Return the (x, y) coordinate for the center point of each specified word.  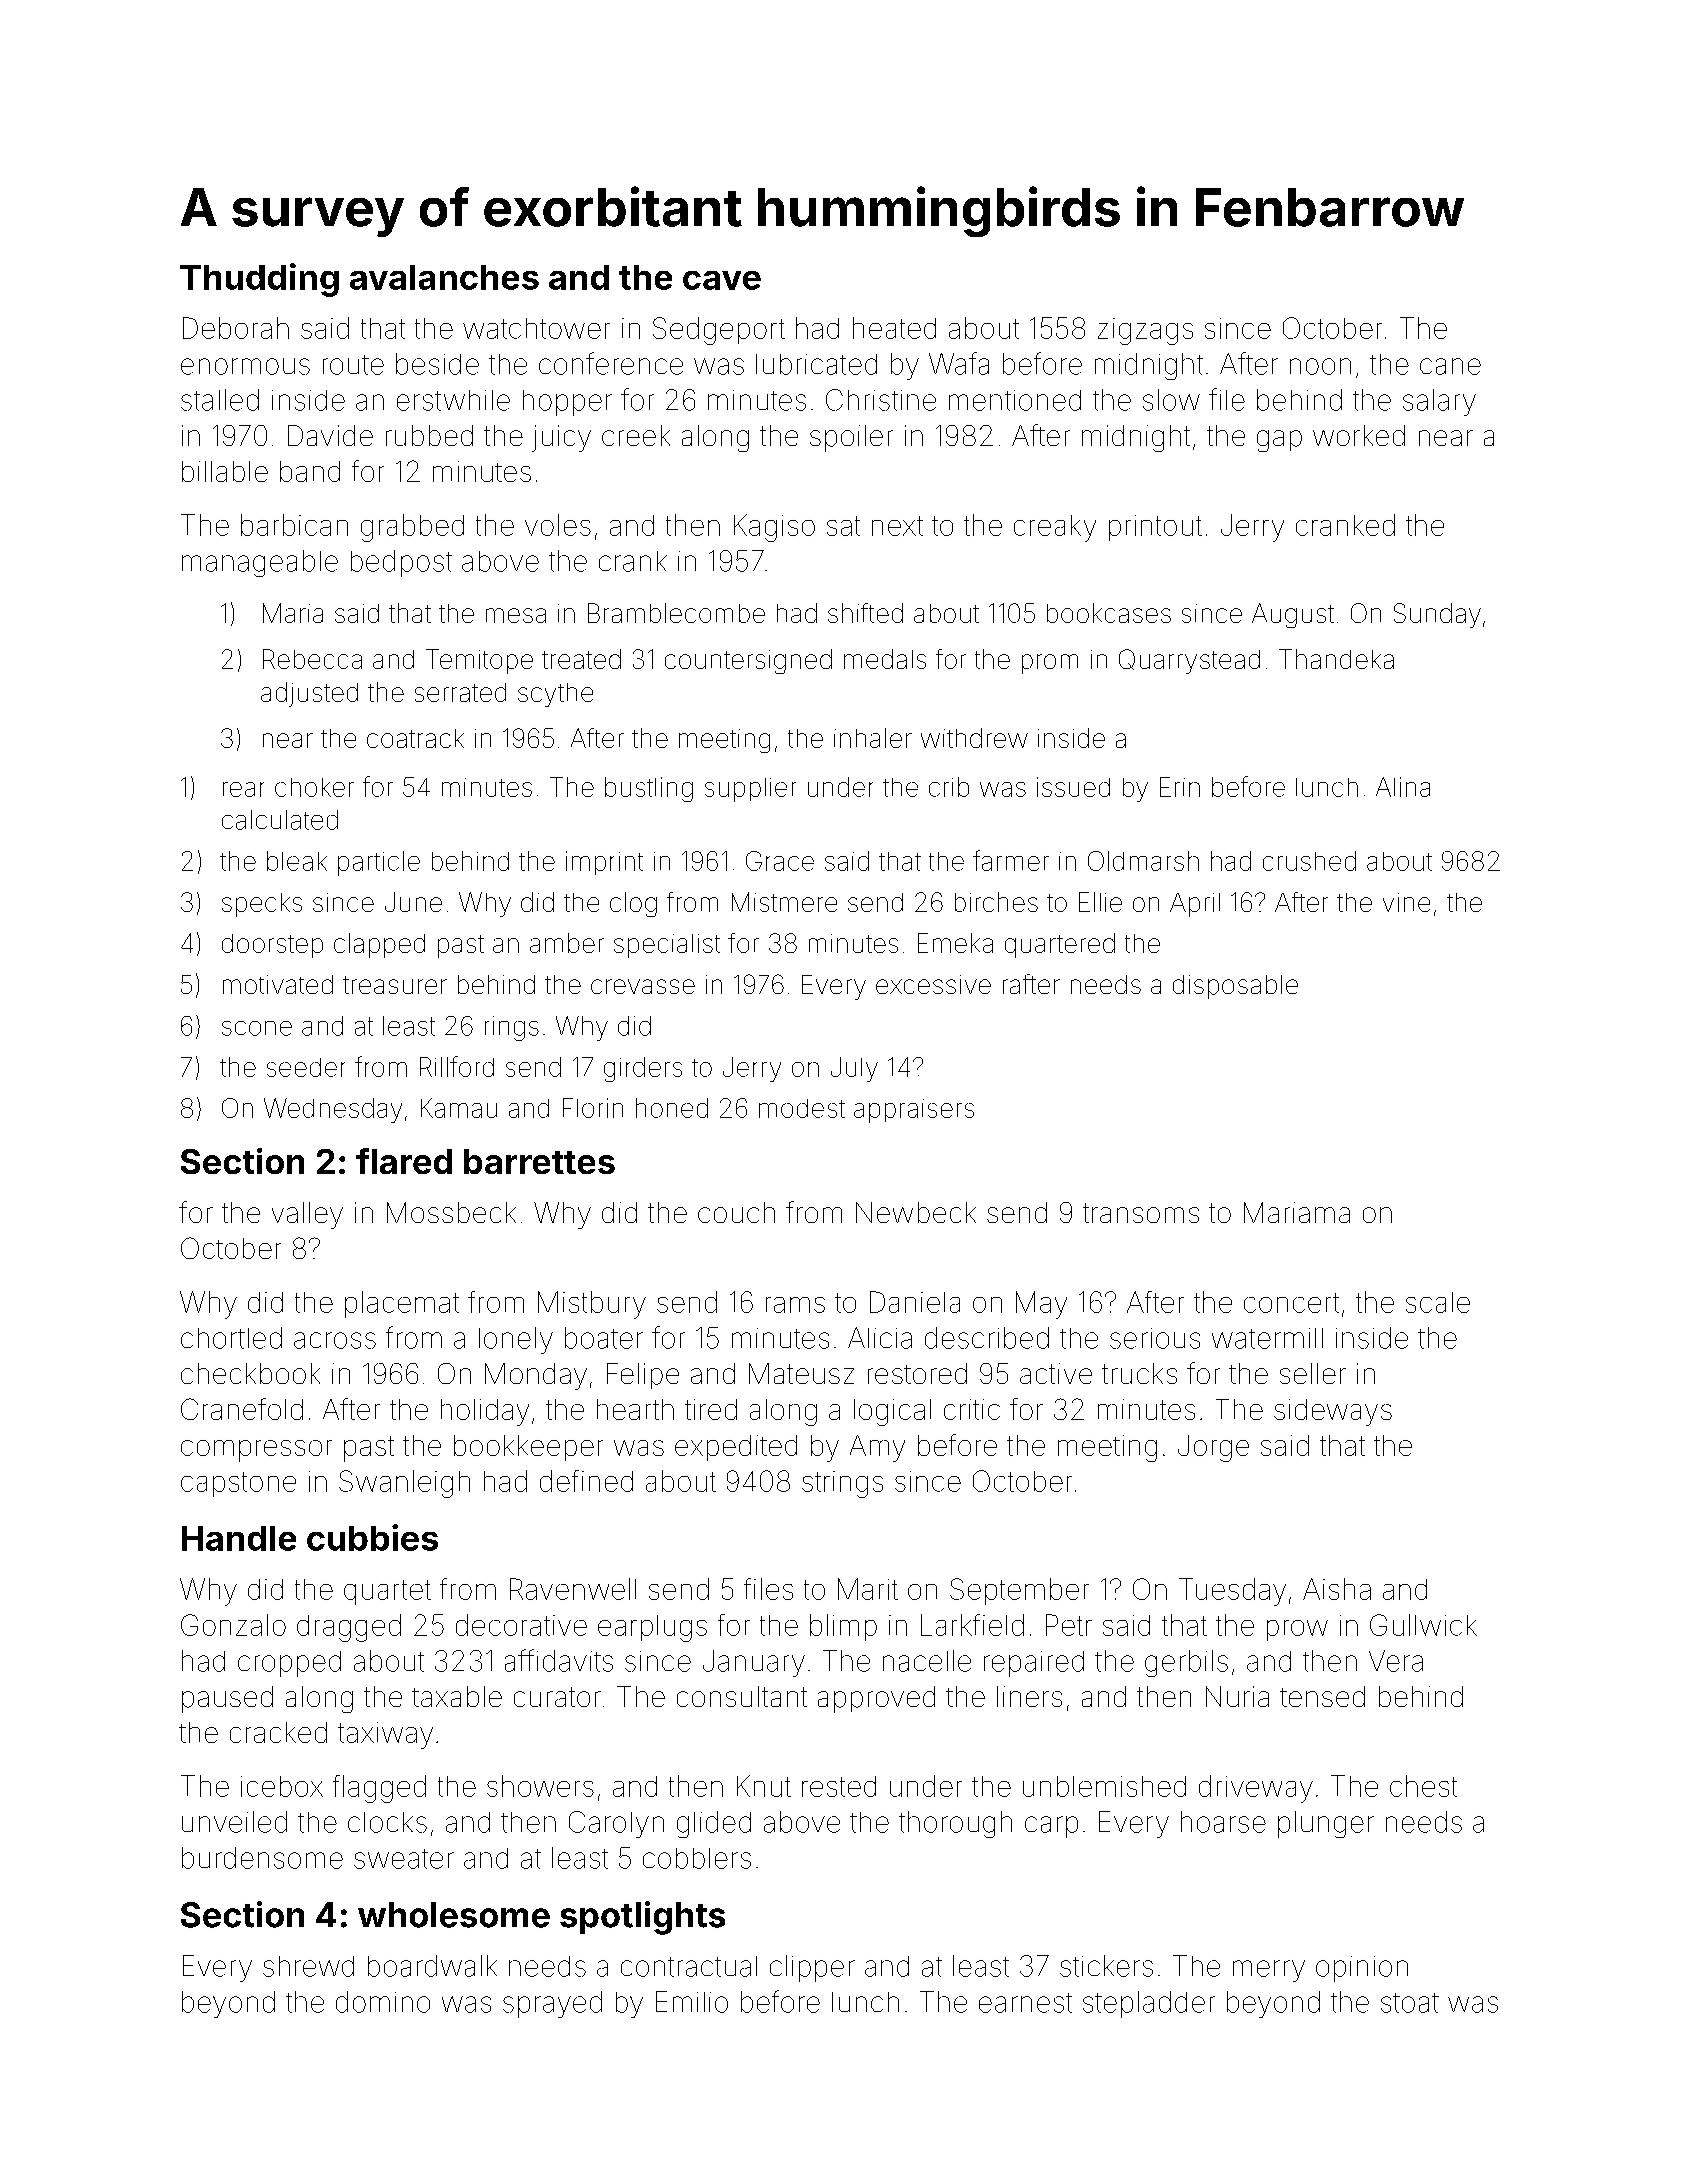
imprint (604, 863)
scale (1438, 1302)
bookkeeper (528, 1448)
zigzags (1145, 331)
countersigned (748, 661)
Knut (764, 1786)
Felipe (643, 1376)
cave (722, 280)
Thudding (259, 280)
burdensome (262, 1858)
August (1293, 615)
